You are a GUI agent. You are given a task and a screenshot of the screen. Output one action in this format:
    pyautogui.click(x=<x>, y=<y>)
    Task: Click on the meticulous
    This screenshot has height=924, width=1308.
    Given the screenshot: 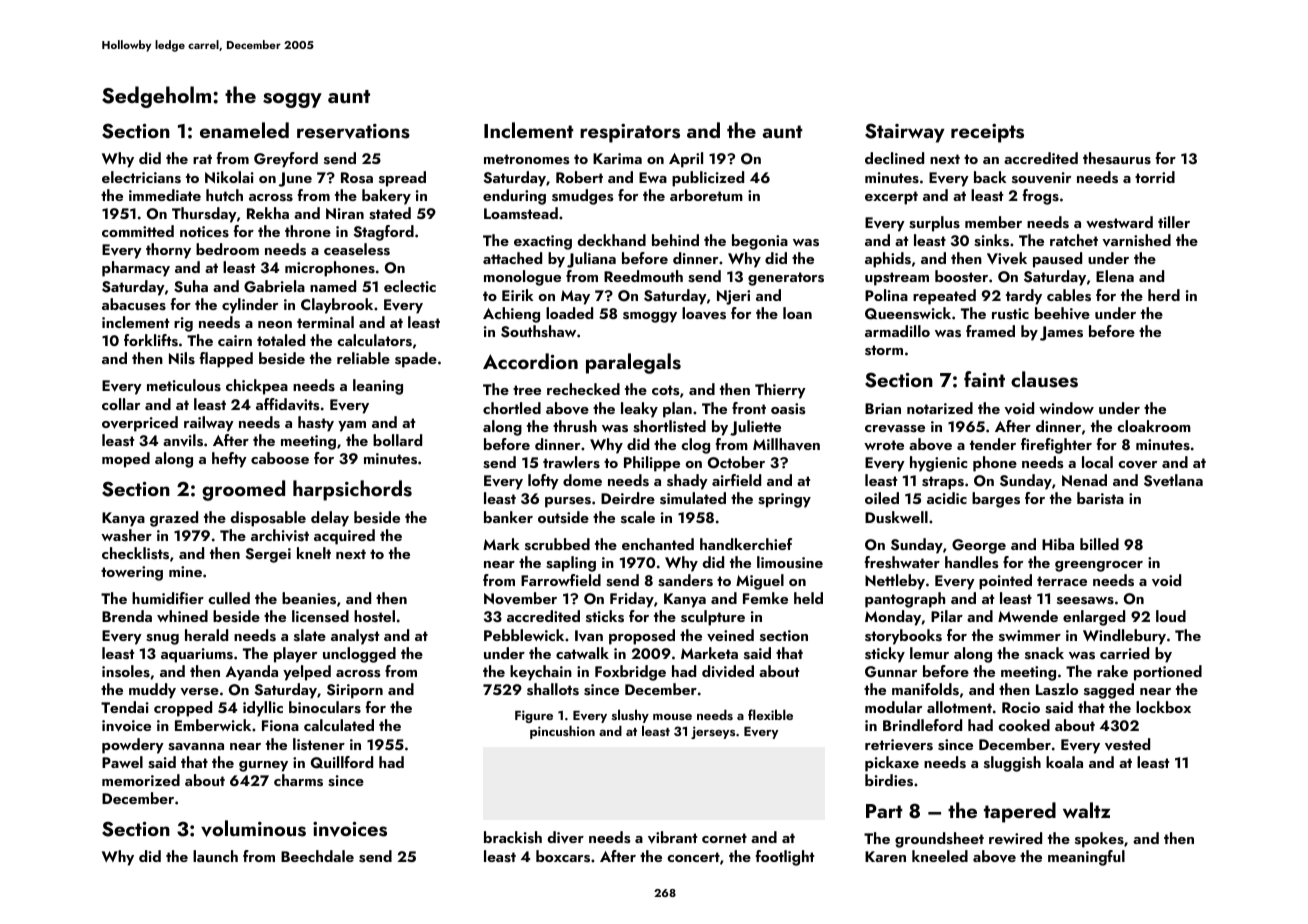 What is the action you would take?
    pyautogui.click(x=184, y=385)
